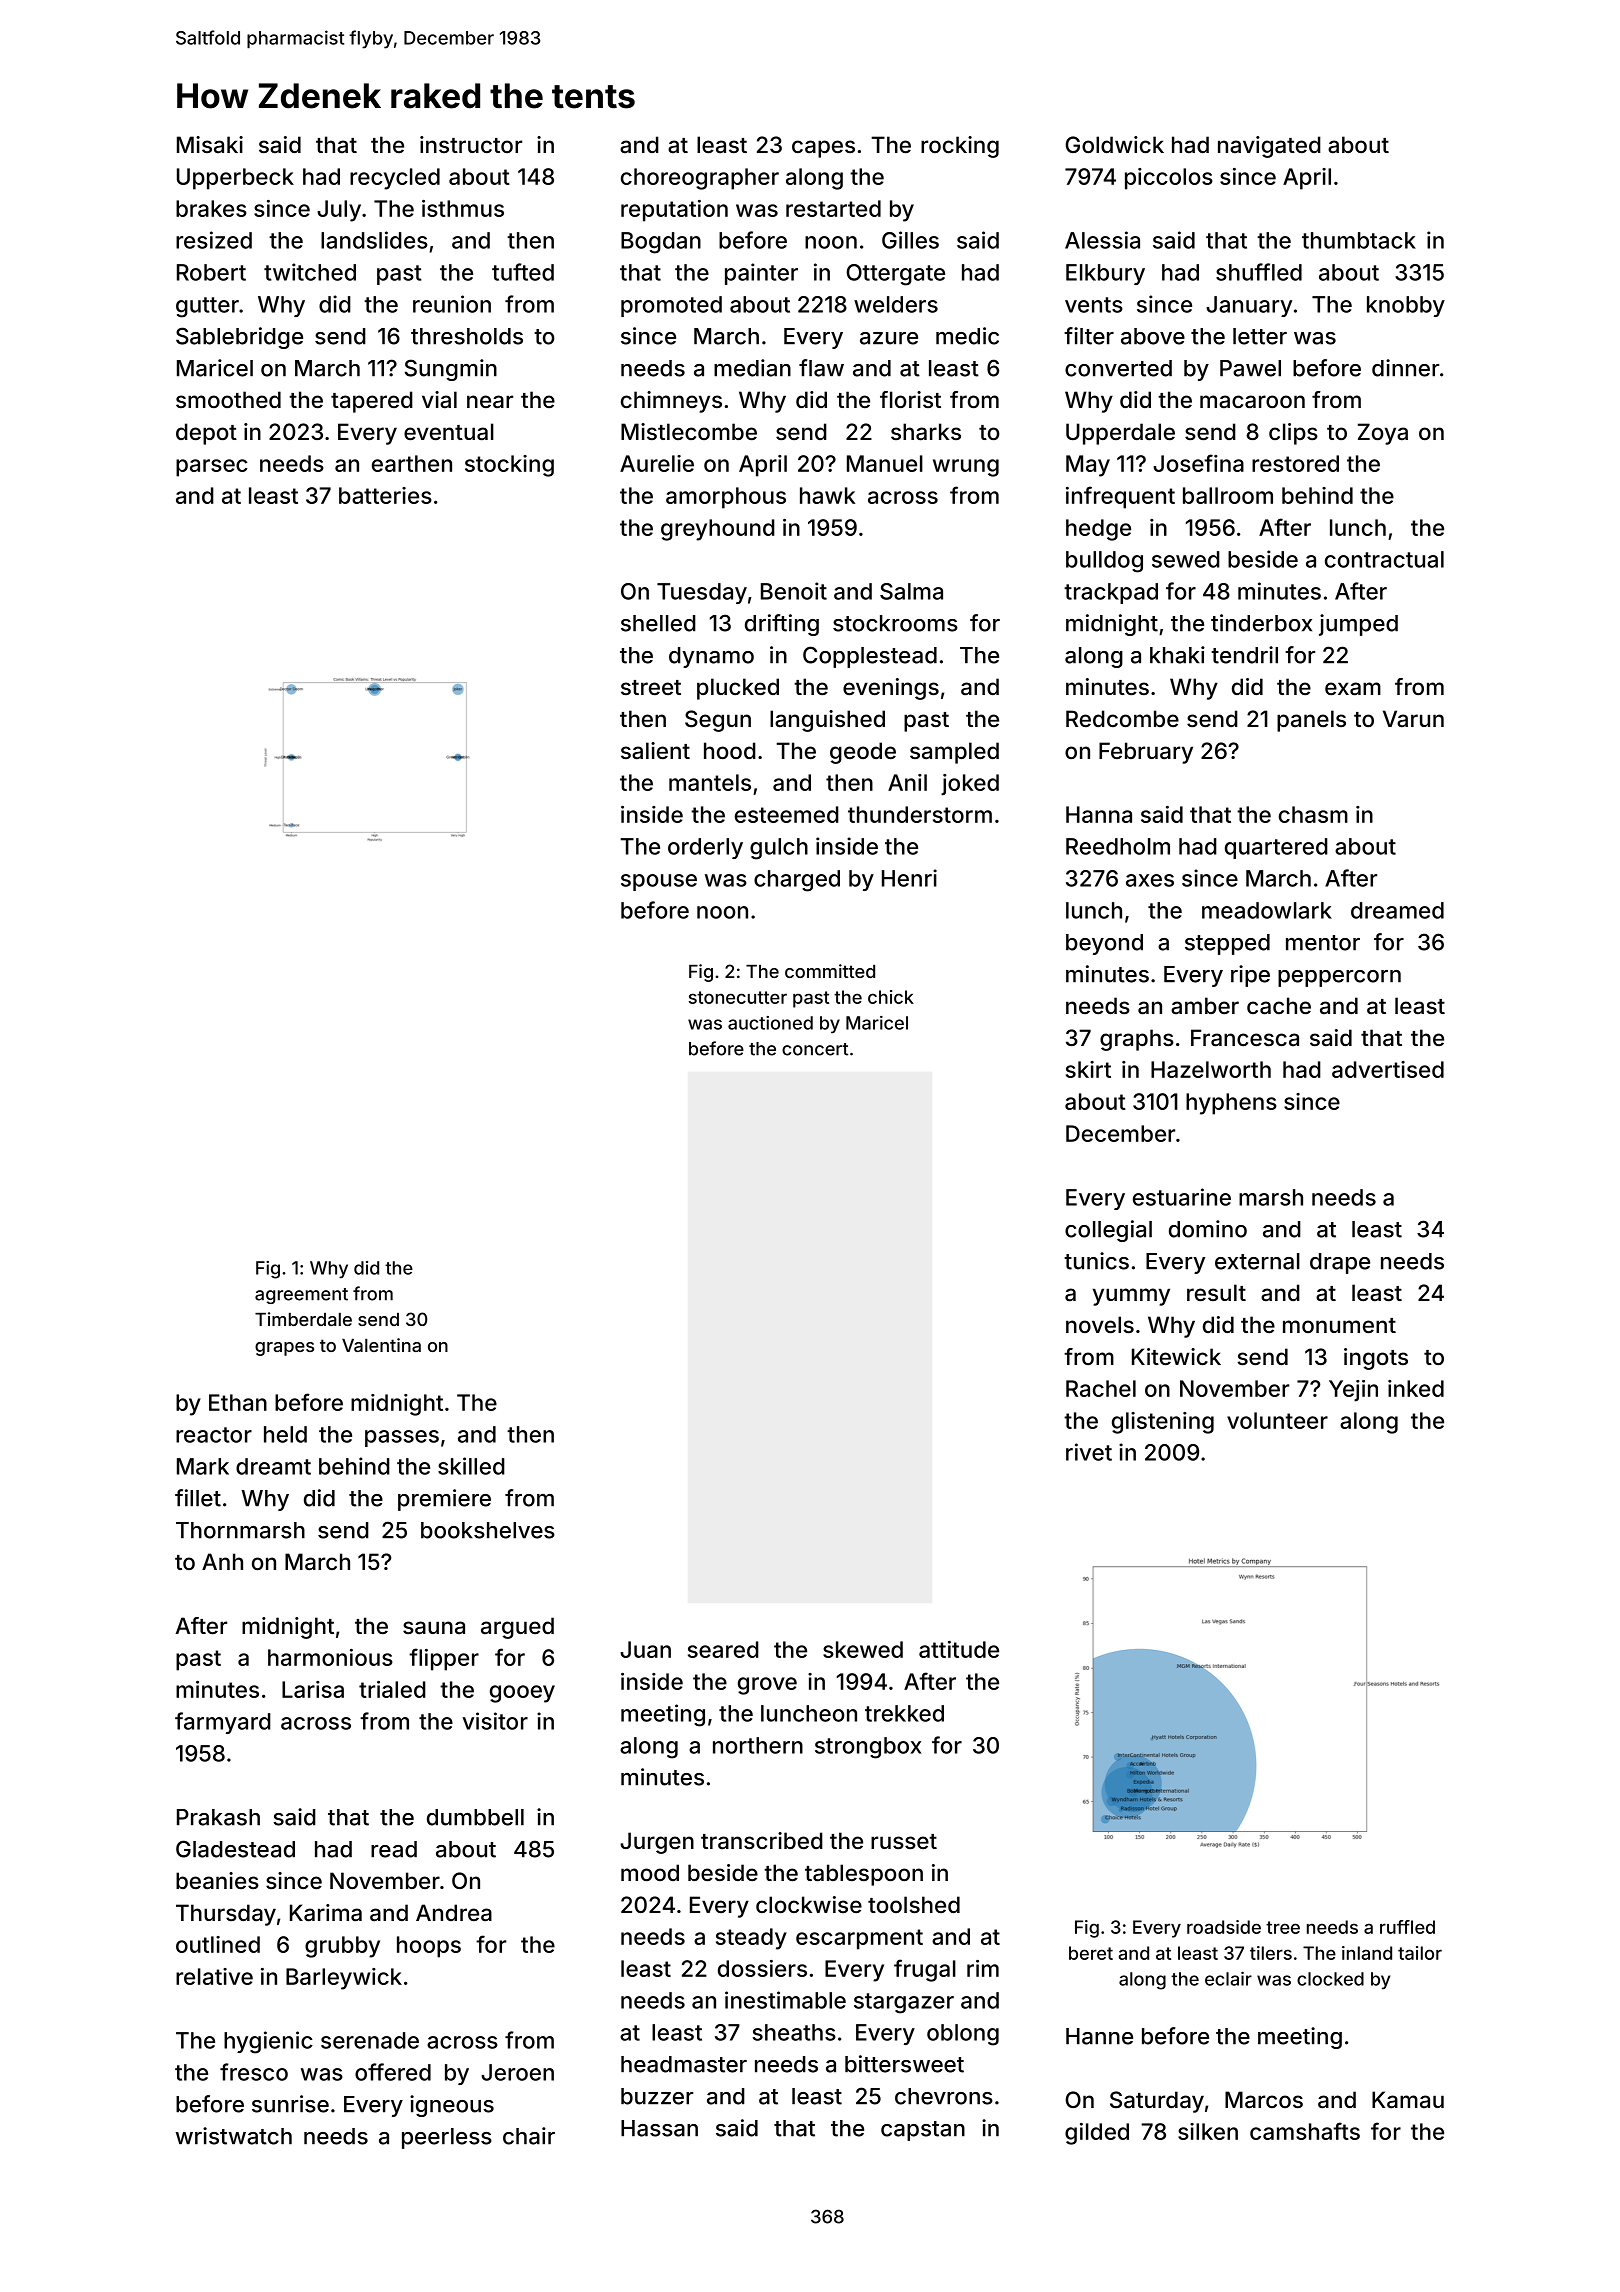 Image resolution: width=1620 pixels, height=2292 pixels. What do you see at coordinates (211, 468) in the image?
I see `parsec` at bounding box center [211, 468].
